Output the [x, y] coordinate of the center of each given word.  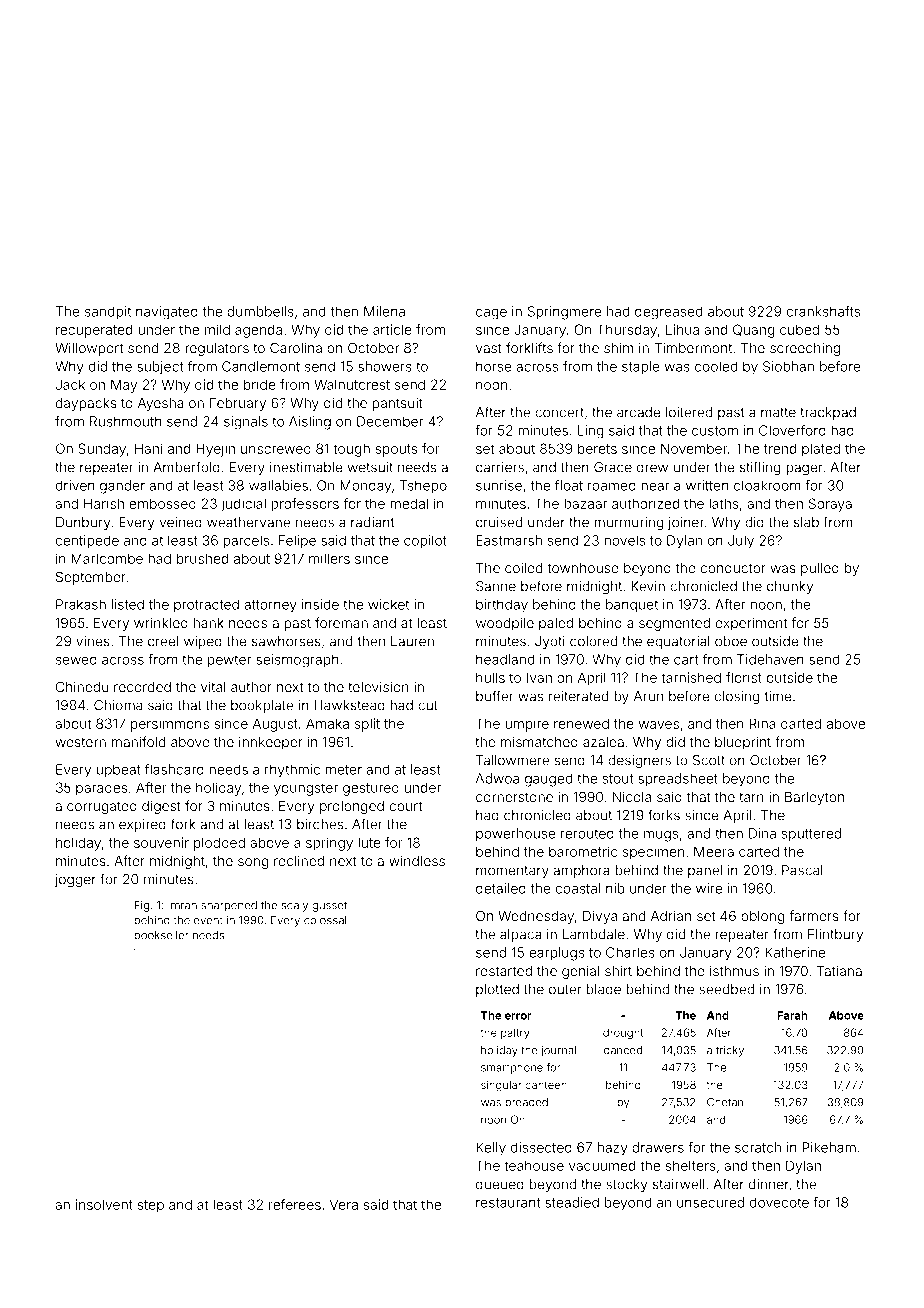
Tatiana [839, 970]
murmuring [629, 523]
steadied [572, 1202]
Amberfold [186, 467]
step [151, 1206]
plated [821, 450]
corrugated [102, 807]
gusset [329, 906]
